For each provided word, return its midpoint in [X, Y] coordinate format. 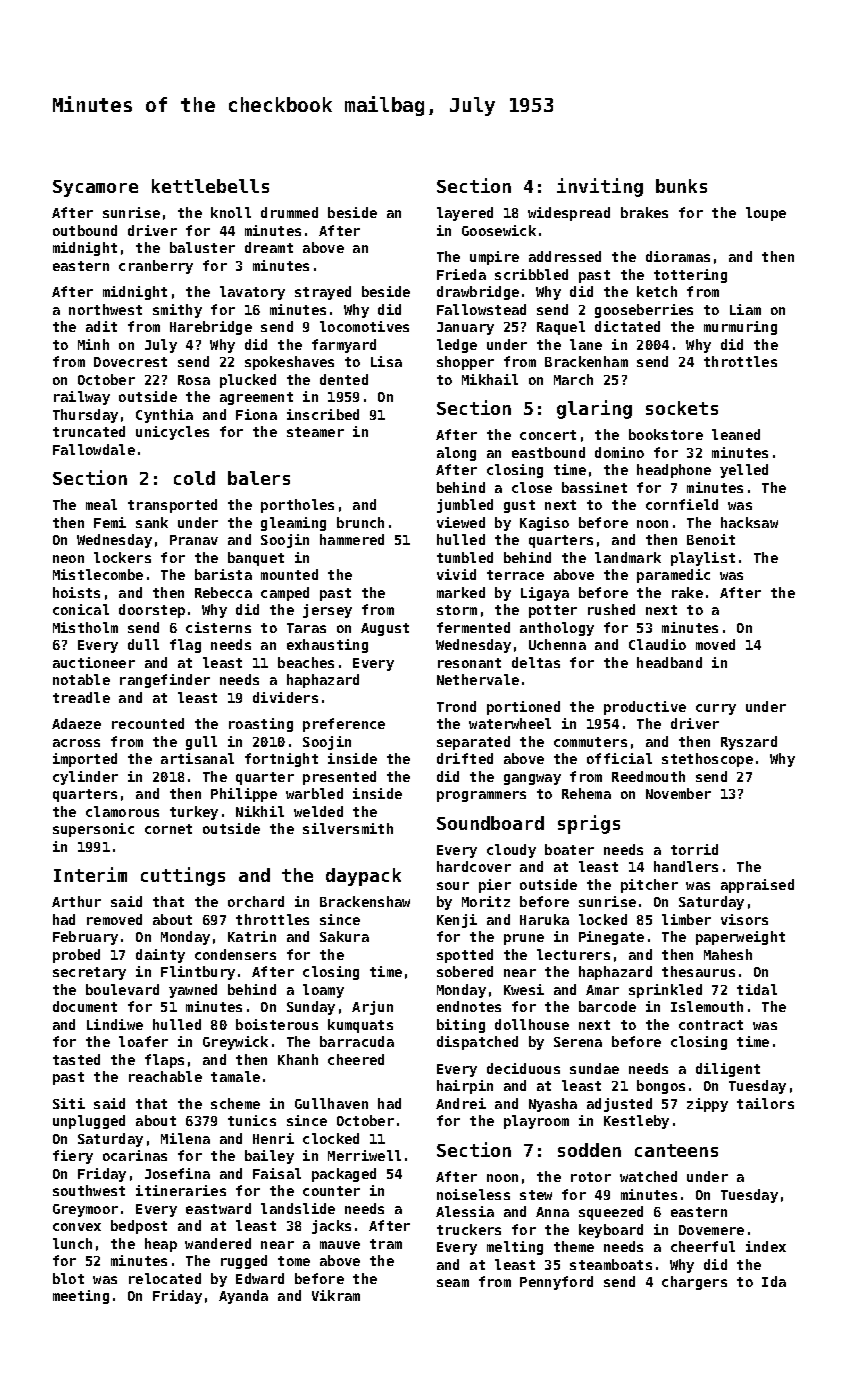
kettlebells [210, 186]
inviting [600, 187]
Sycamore [95, 188]
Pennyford [556, 1283]
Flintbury [198, 973]
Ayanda [243, 1297]
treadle [81, 697]
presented [339, 778]
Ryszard [749, 743]
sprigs [589, 824]
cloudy [511, 851]
